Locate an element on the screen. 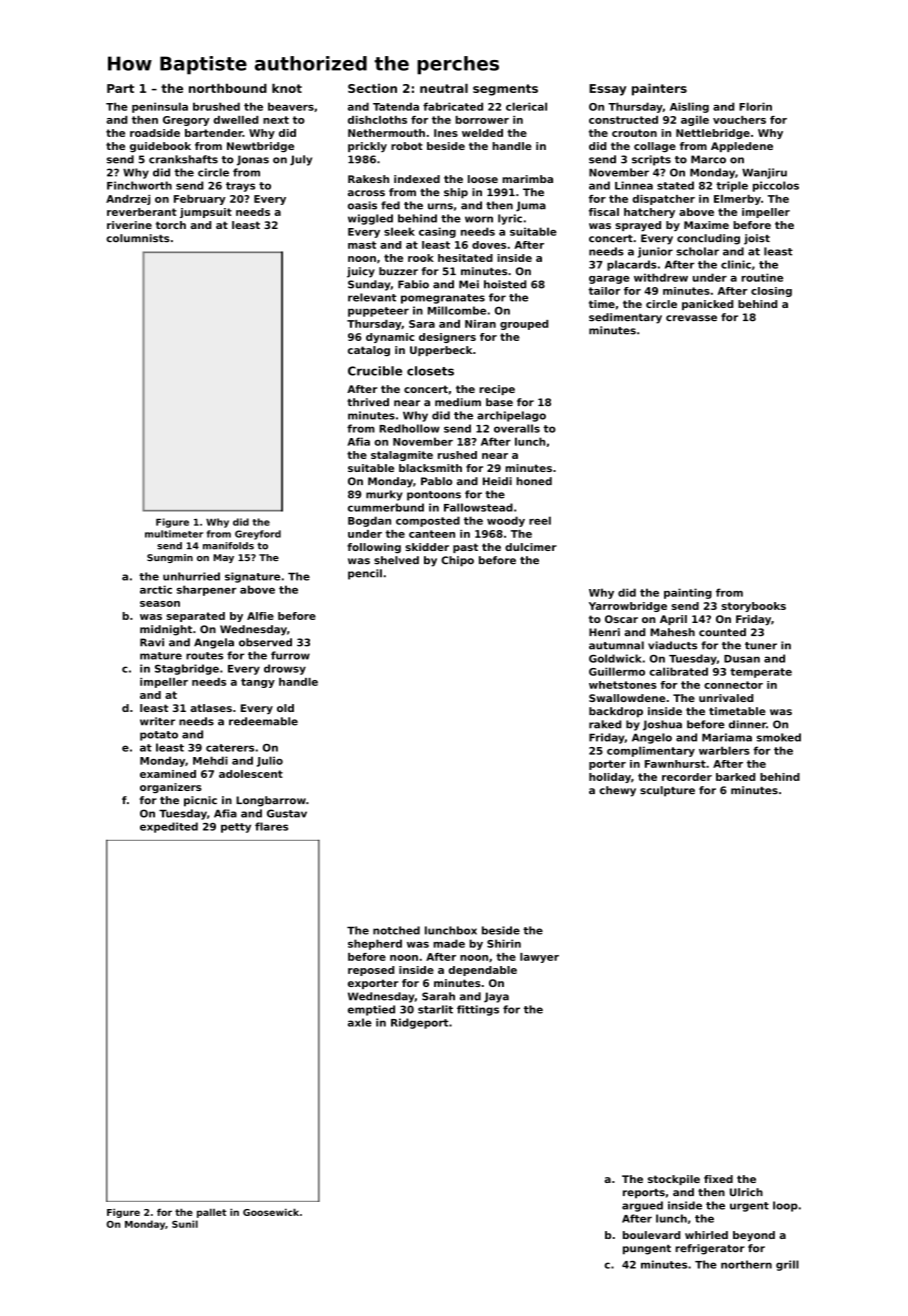 Image resolution: width=908 pixels, height=1316 pixels. potato is located at coordinates (159, 736).
